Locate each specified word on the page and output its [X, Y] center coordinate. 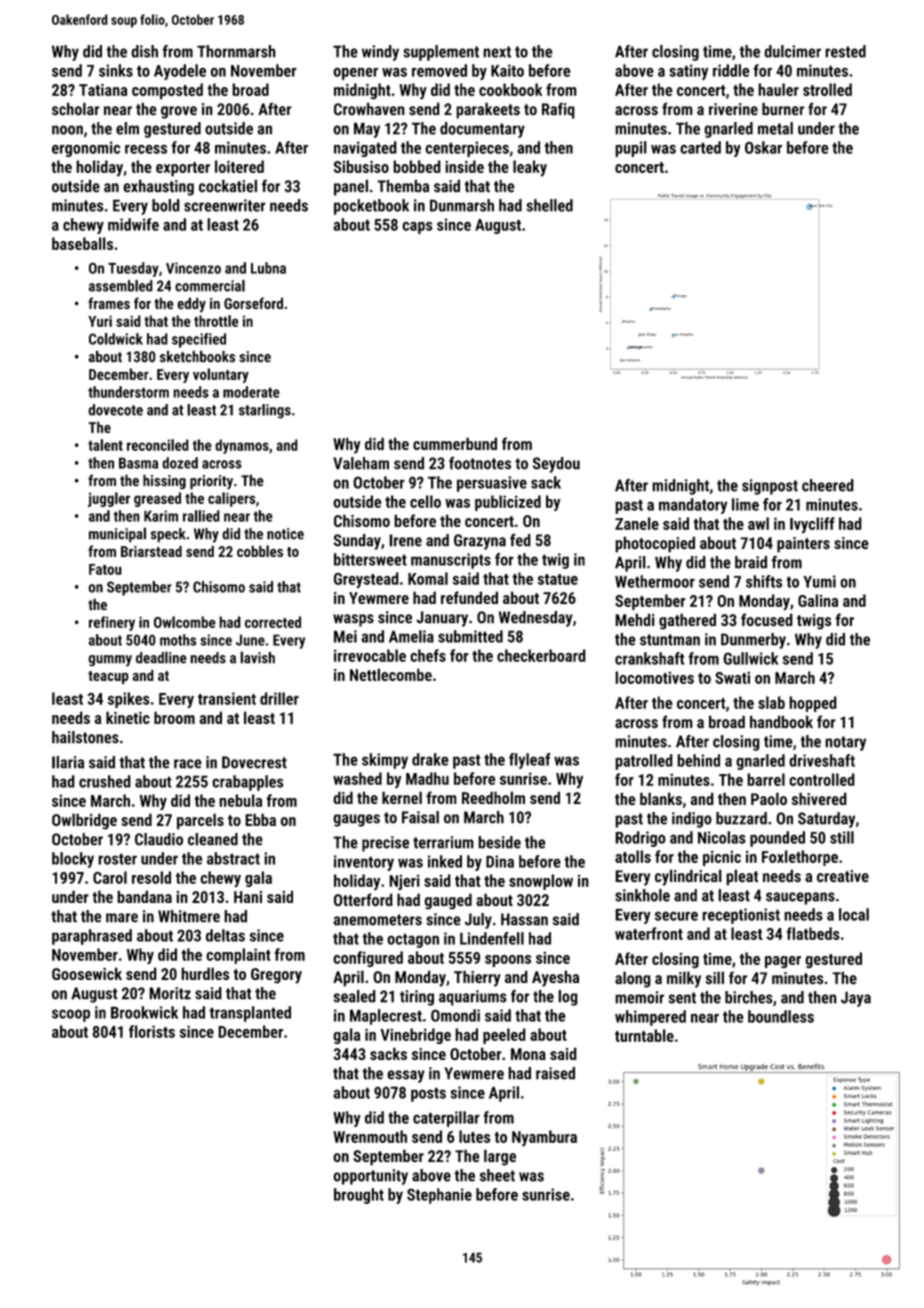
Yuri [100, 321]
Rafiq [558, 111]
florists [152, 1031]
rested [845, 51]
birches [749, 997]
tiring [417, 998]
